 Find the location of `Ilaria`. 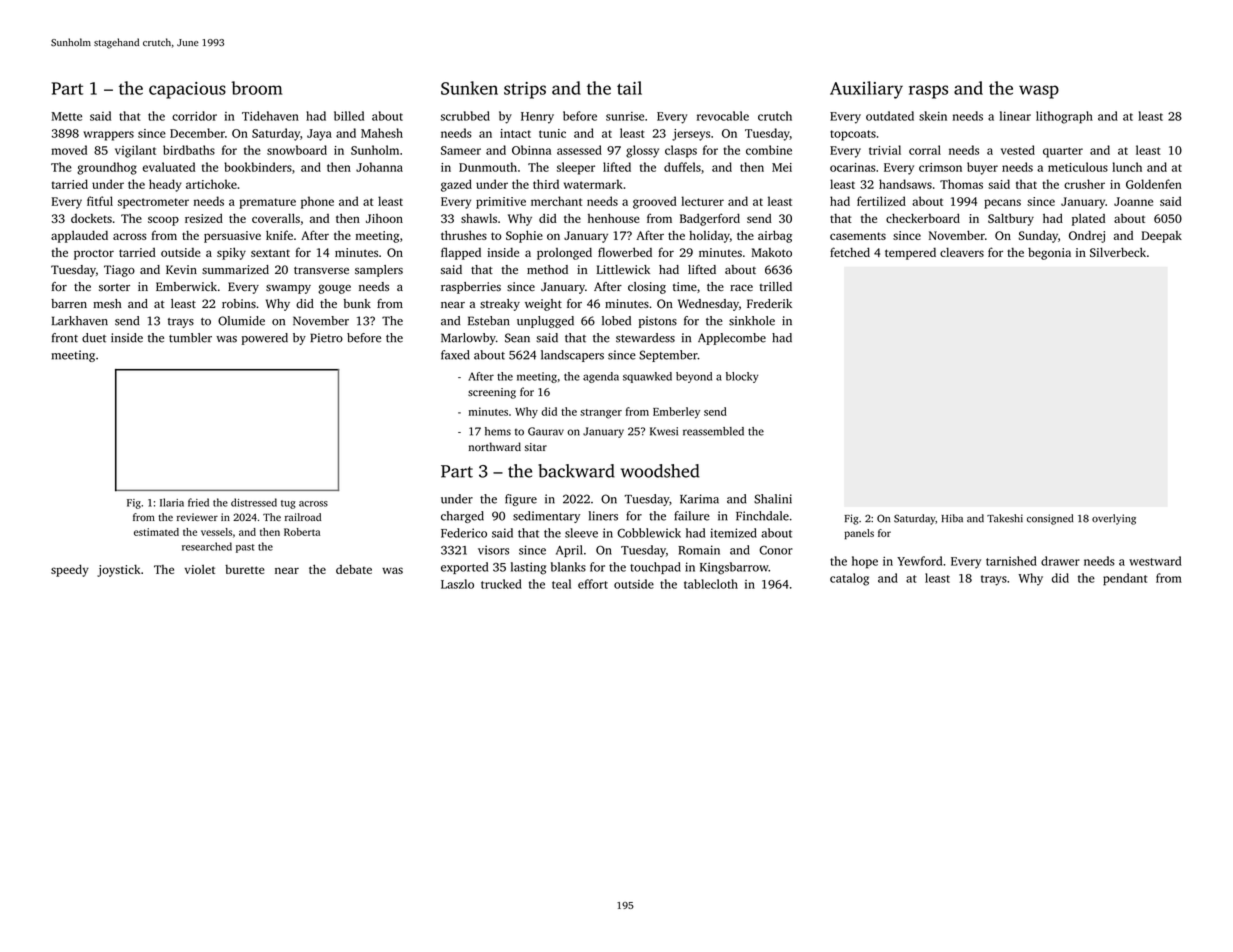

Ilaria is located at coordinates (172, 502).
